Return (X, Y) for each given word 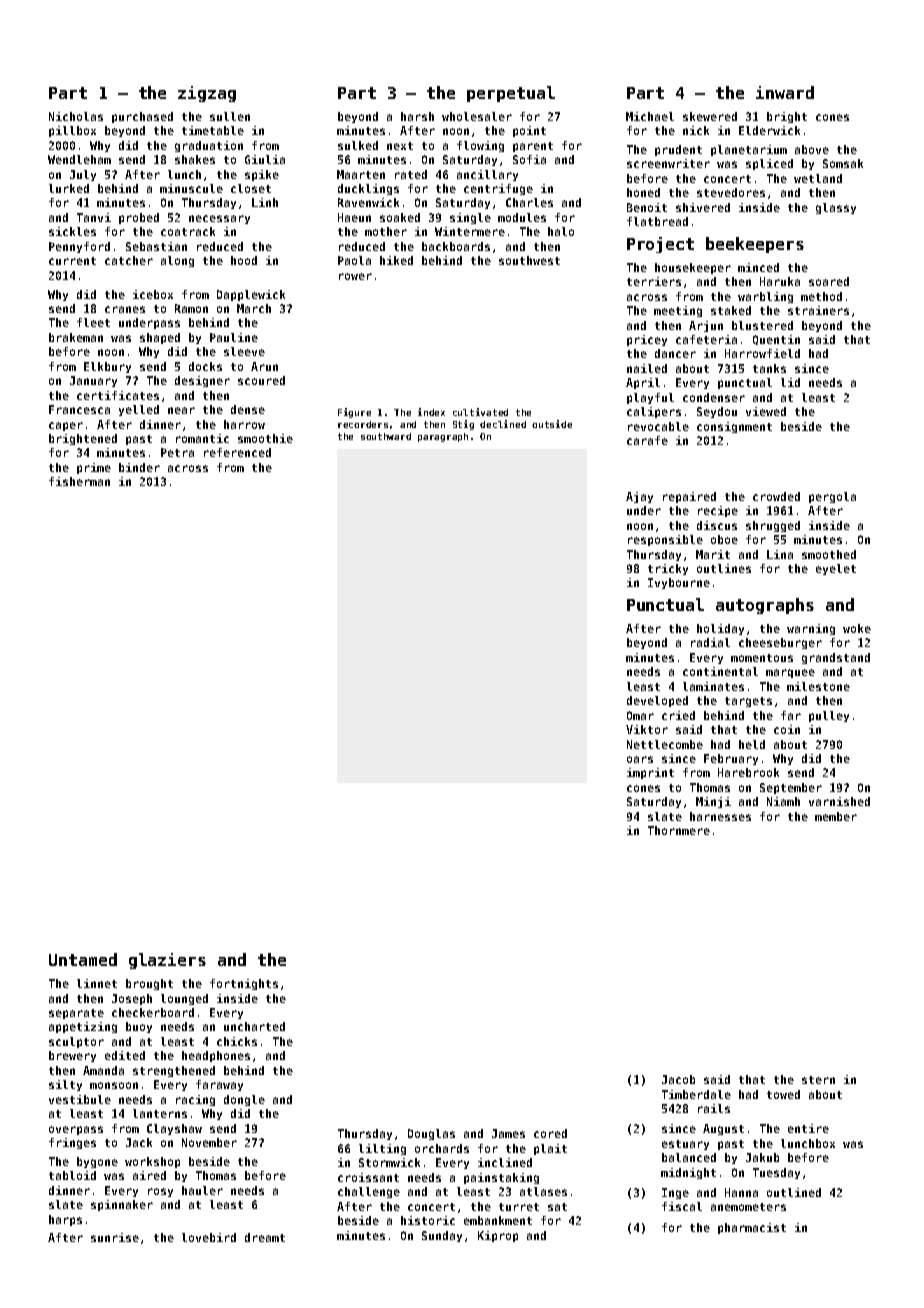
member (836, 816)
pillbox (72, 131)
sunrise (115, 1237)
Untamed (83, 959)
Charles (529, 202)
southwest (529, 260)
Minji (713, 802)
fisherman (79, 481)
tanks (769, 368)
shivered (703, 207)
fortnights (244, 984)
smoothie (265, 438)
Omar (640, 715)
